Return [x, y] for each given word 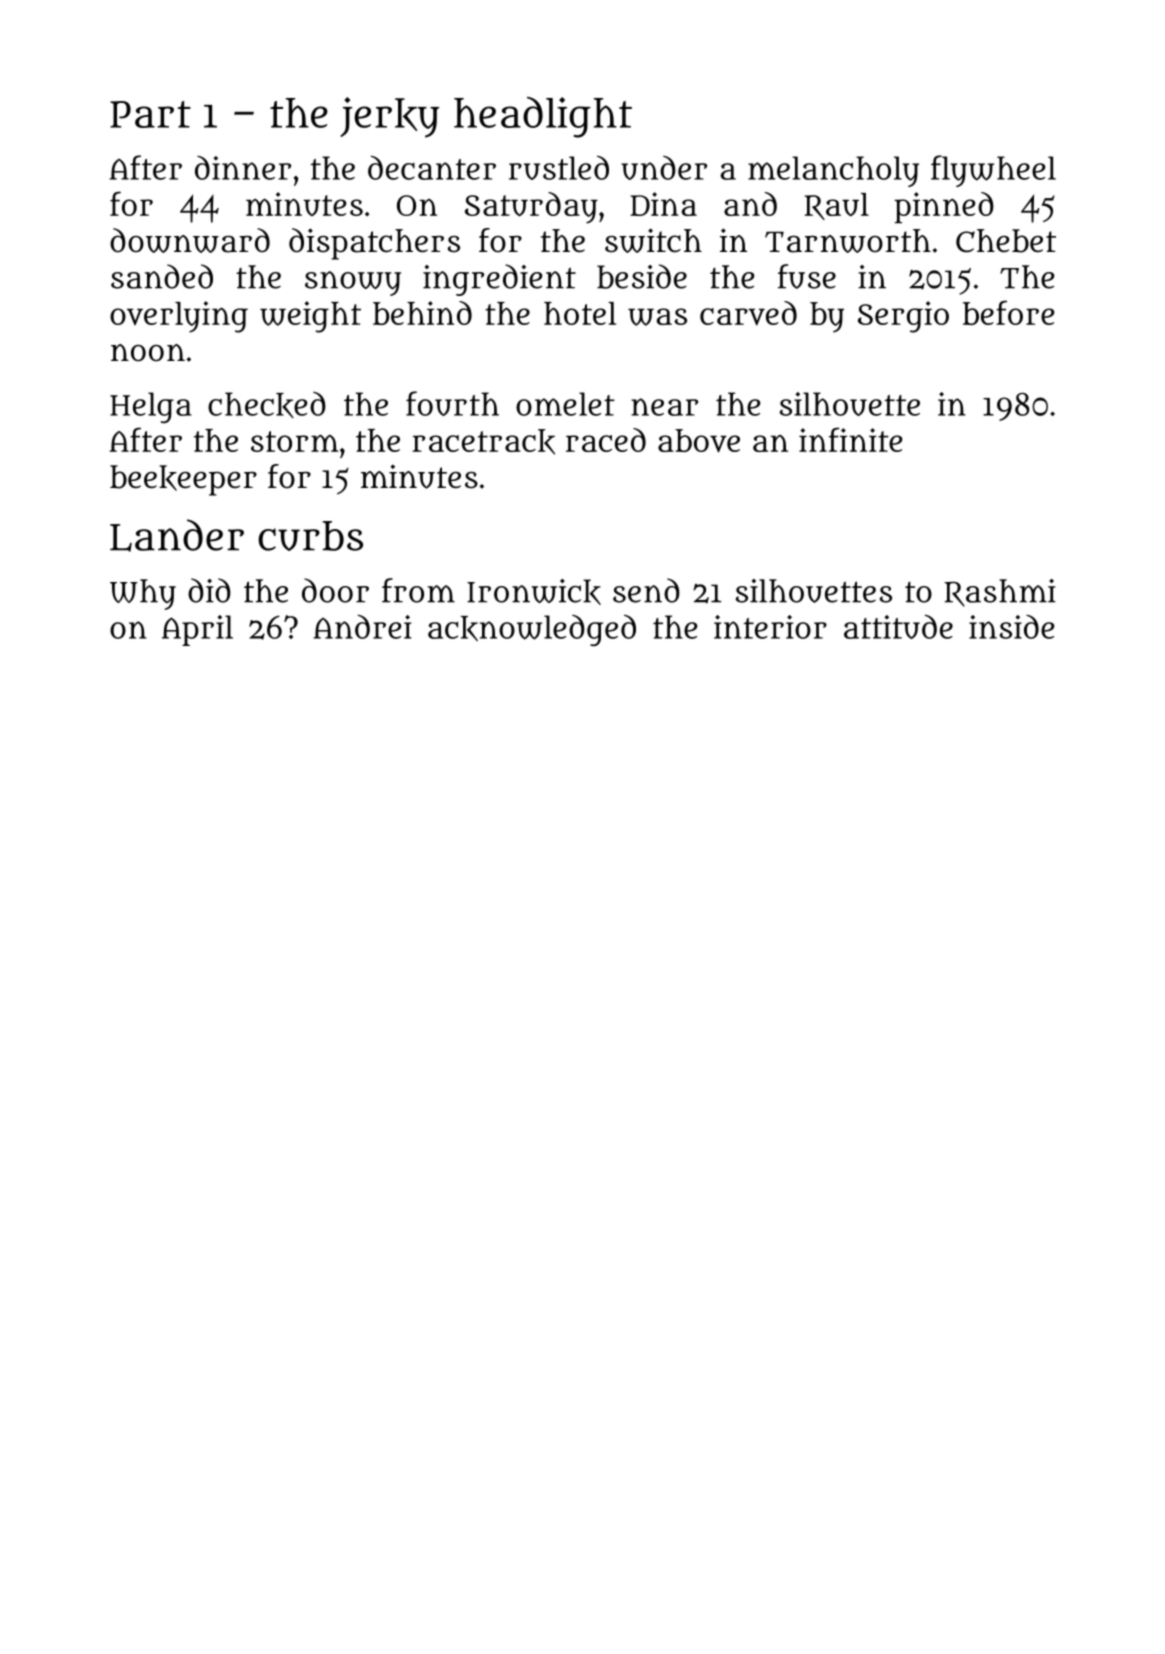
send [646, 590]
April [197, 630]
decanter [432, 167]
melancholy [833, 171]
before [1008, 312]
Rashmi [1000, 593]
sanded [162, 276]
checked [267, 405]
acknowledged [532, 630]
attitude [898, 626]
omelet [565, 404]
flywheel [993, 171]
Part [150, 114]
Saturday [531, 208]
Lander [177, 535]
